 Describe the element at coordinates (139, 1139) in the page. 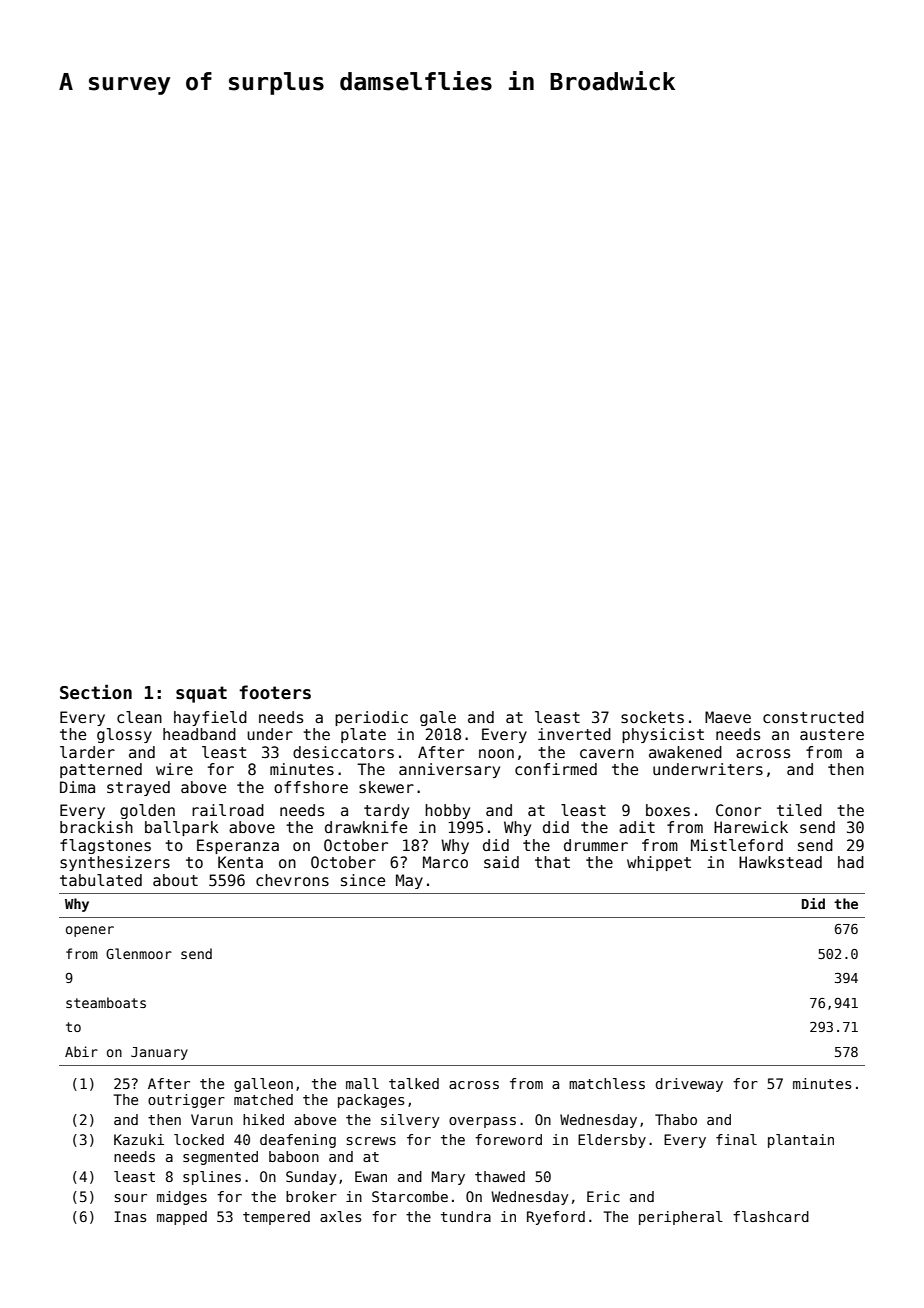

I see `Kazuki` at that location.
